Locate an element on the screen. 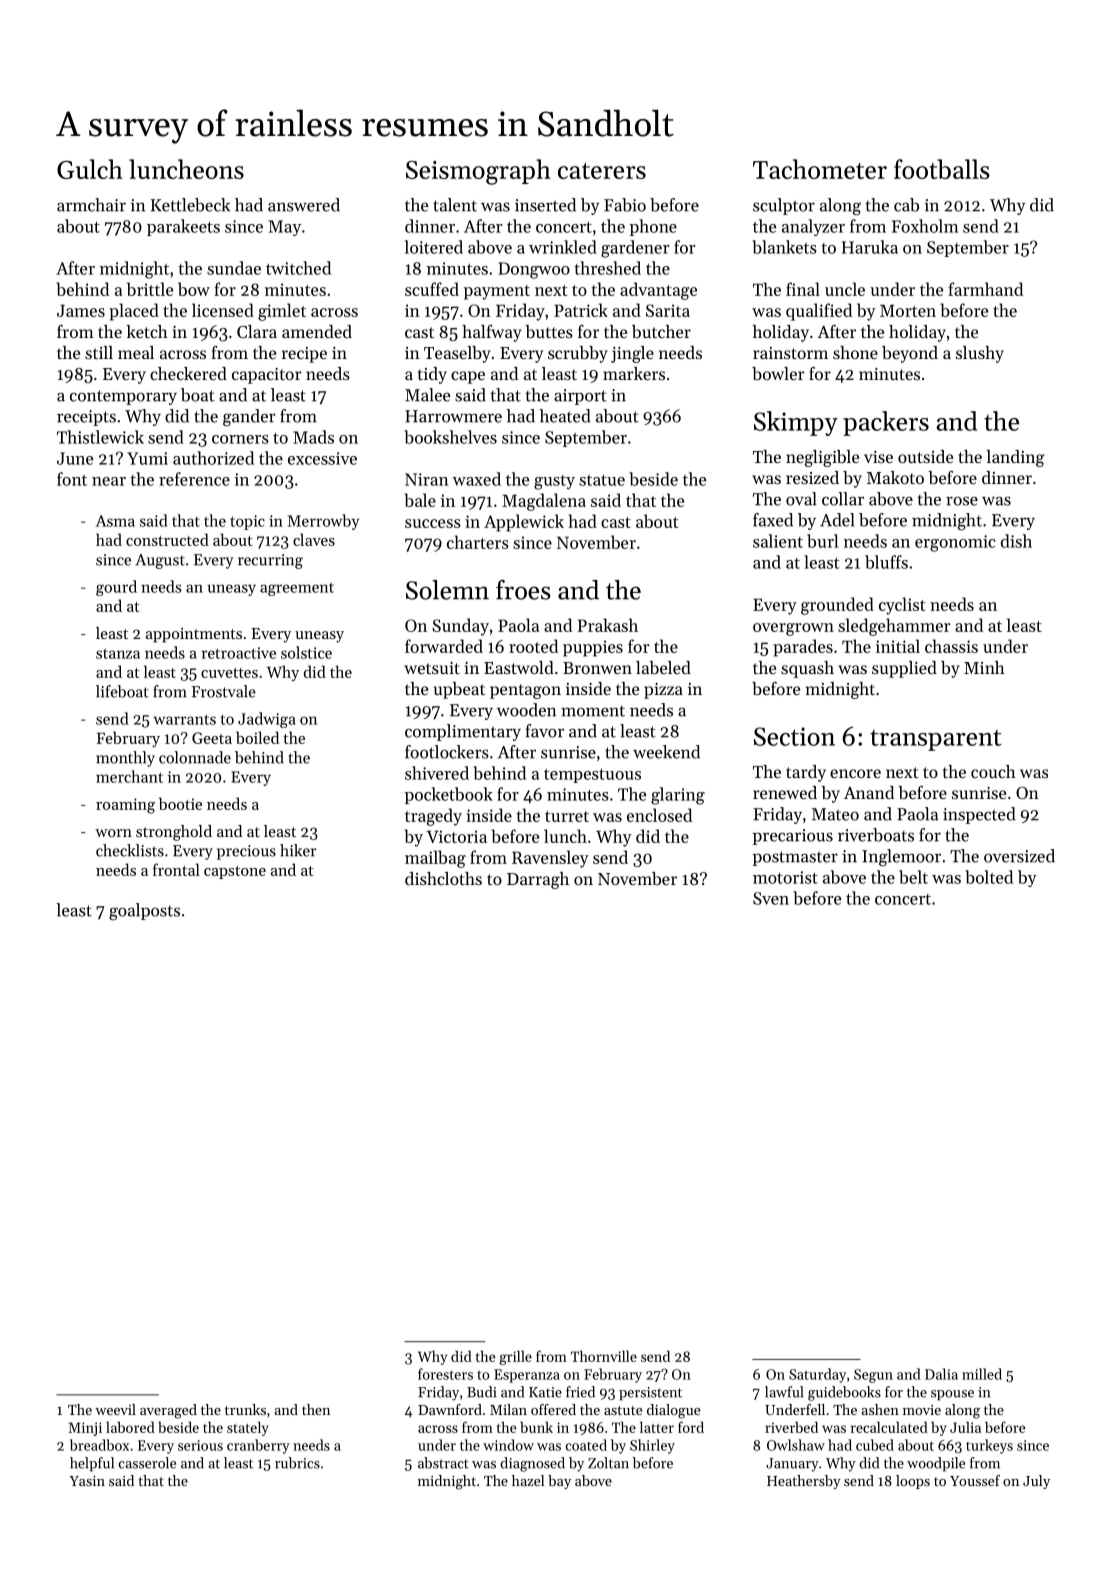 This screenshot has width=1113, height=1574. checkered is located at coordinates (188, 373).
